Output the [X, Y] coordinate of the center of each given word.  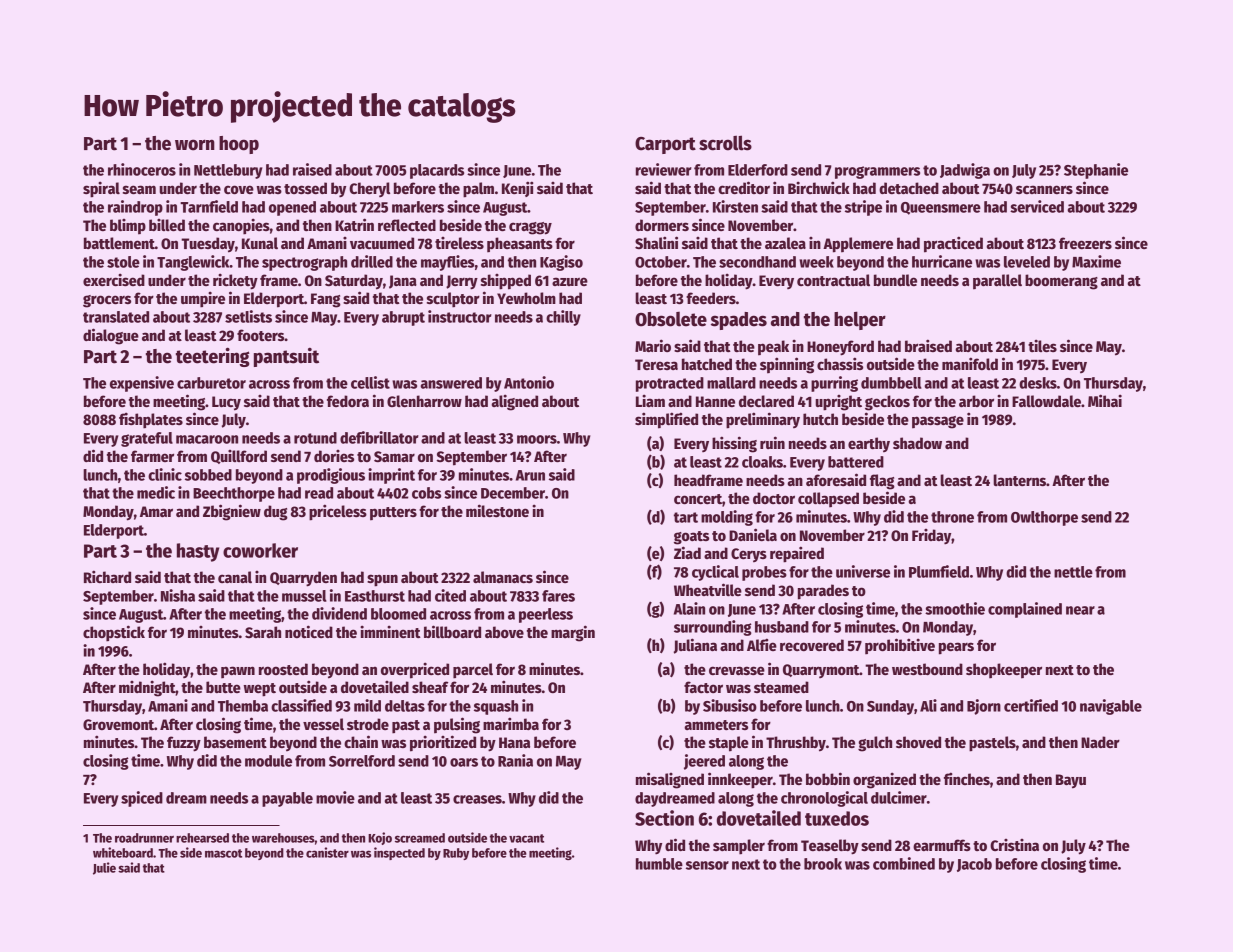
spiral [101, 189]
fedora [348, 401]
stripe [863, 208]
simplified [666, 420]
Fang [326, 300]
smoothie [955, 608]
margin [573, 633]
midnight [147, 688]
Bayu [1071, 781]
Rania [515, 760]
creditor [744, 187]
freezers [1085, 243]
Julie [104, 868]
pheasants [520, 244]
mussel [304, 596]
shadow [917, 443]
